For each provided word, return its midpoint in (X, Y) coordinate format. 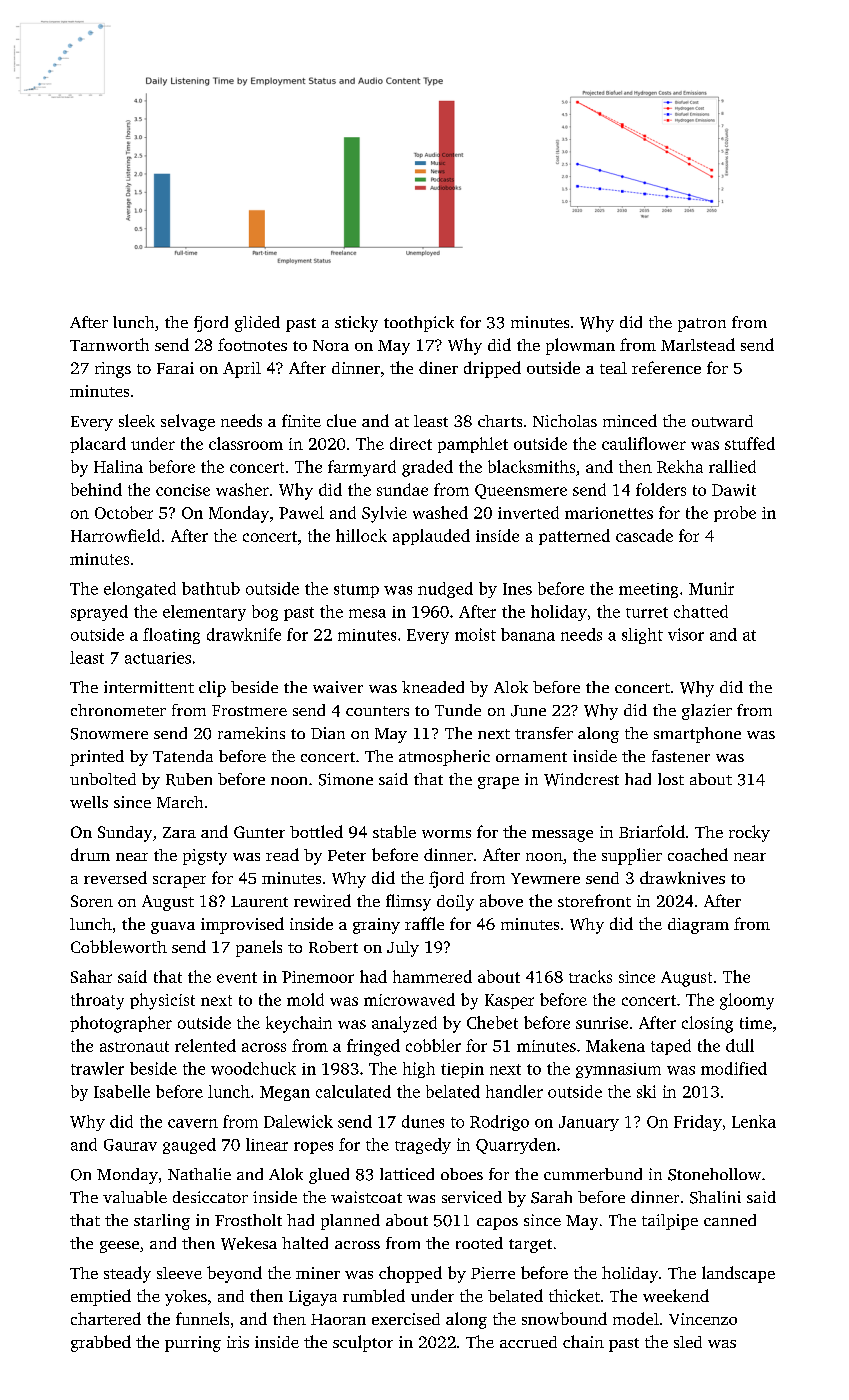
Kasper (509, 1001)
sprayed (99, 613)
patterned (574, 537)
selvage (188, 422)
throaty (97, 1001)
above (501, 900)
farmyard (362, 468)
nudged (445, 590)
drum (90, 854)
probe (735, 514)
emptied (101, 1297)
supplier (632, 856)
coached (698, 854)
